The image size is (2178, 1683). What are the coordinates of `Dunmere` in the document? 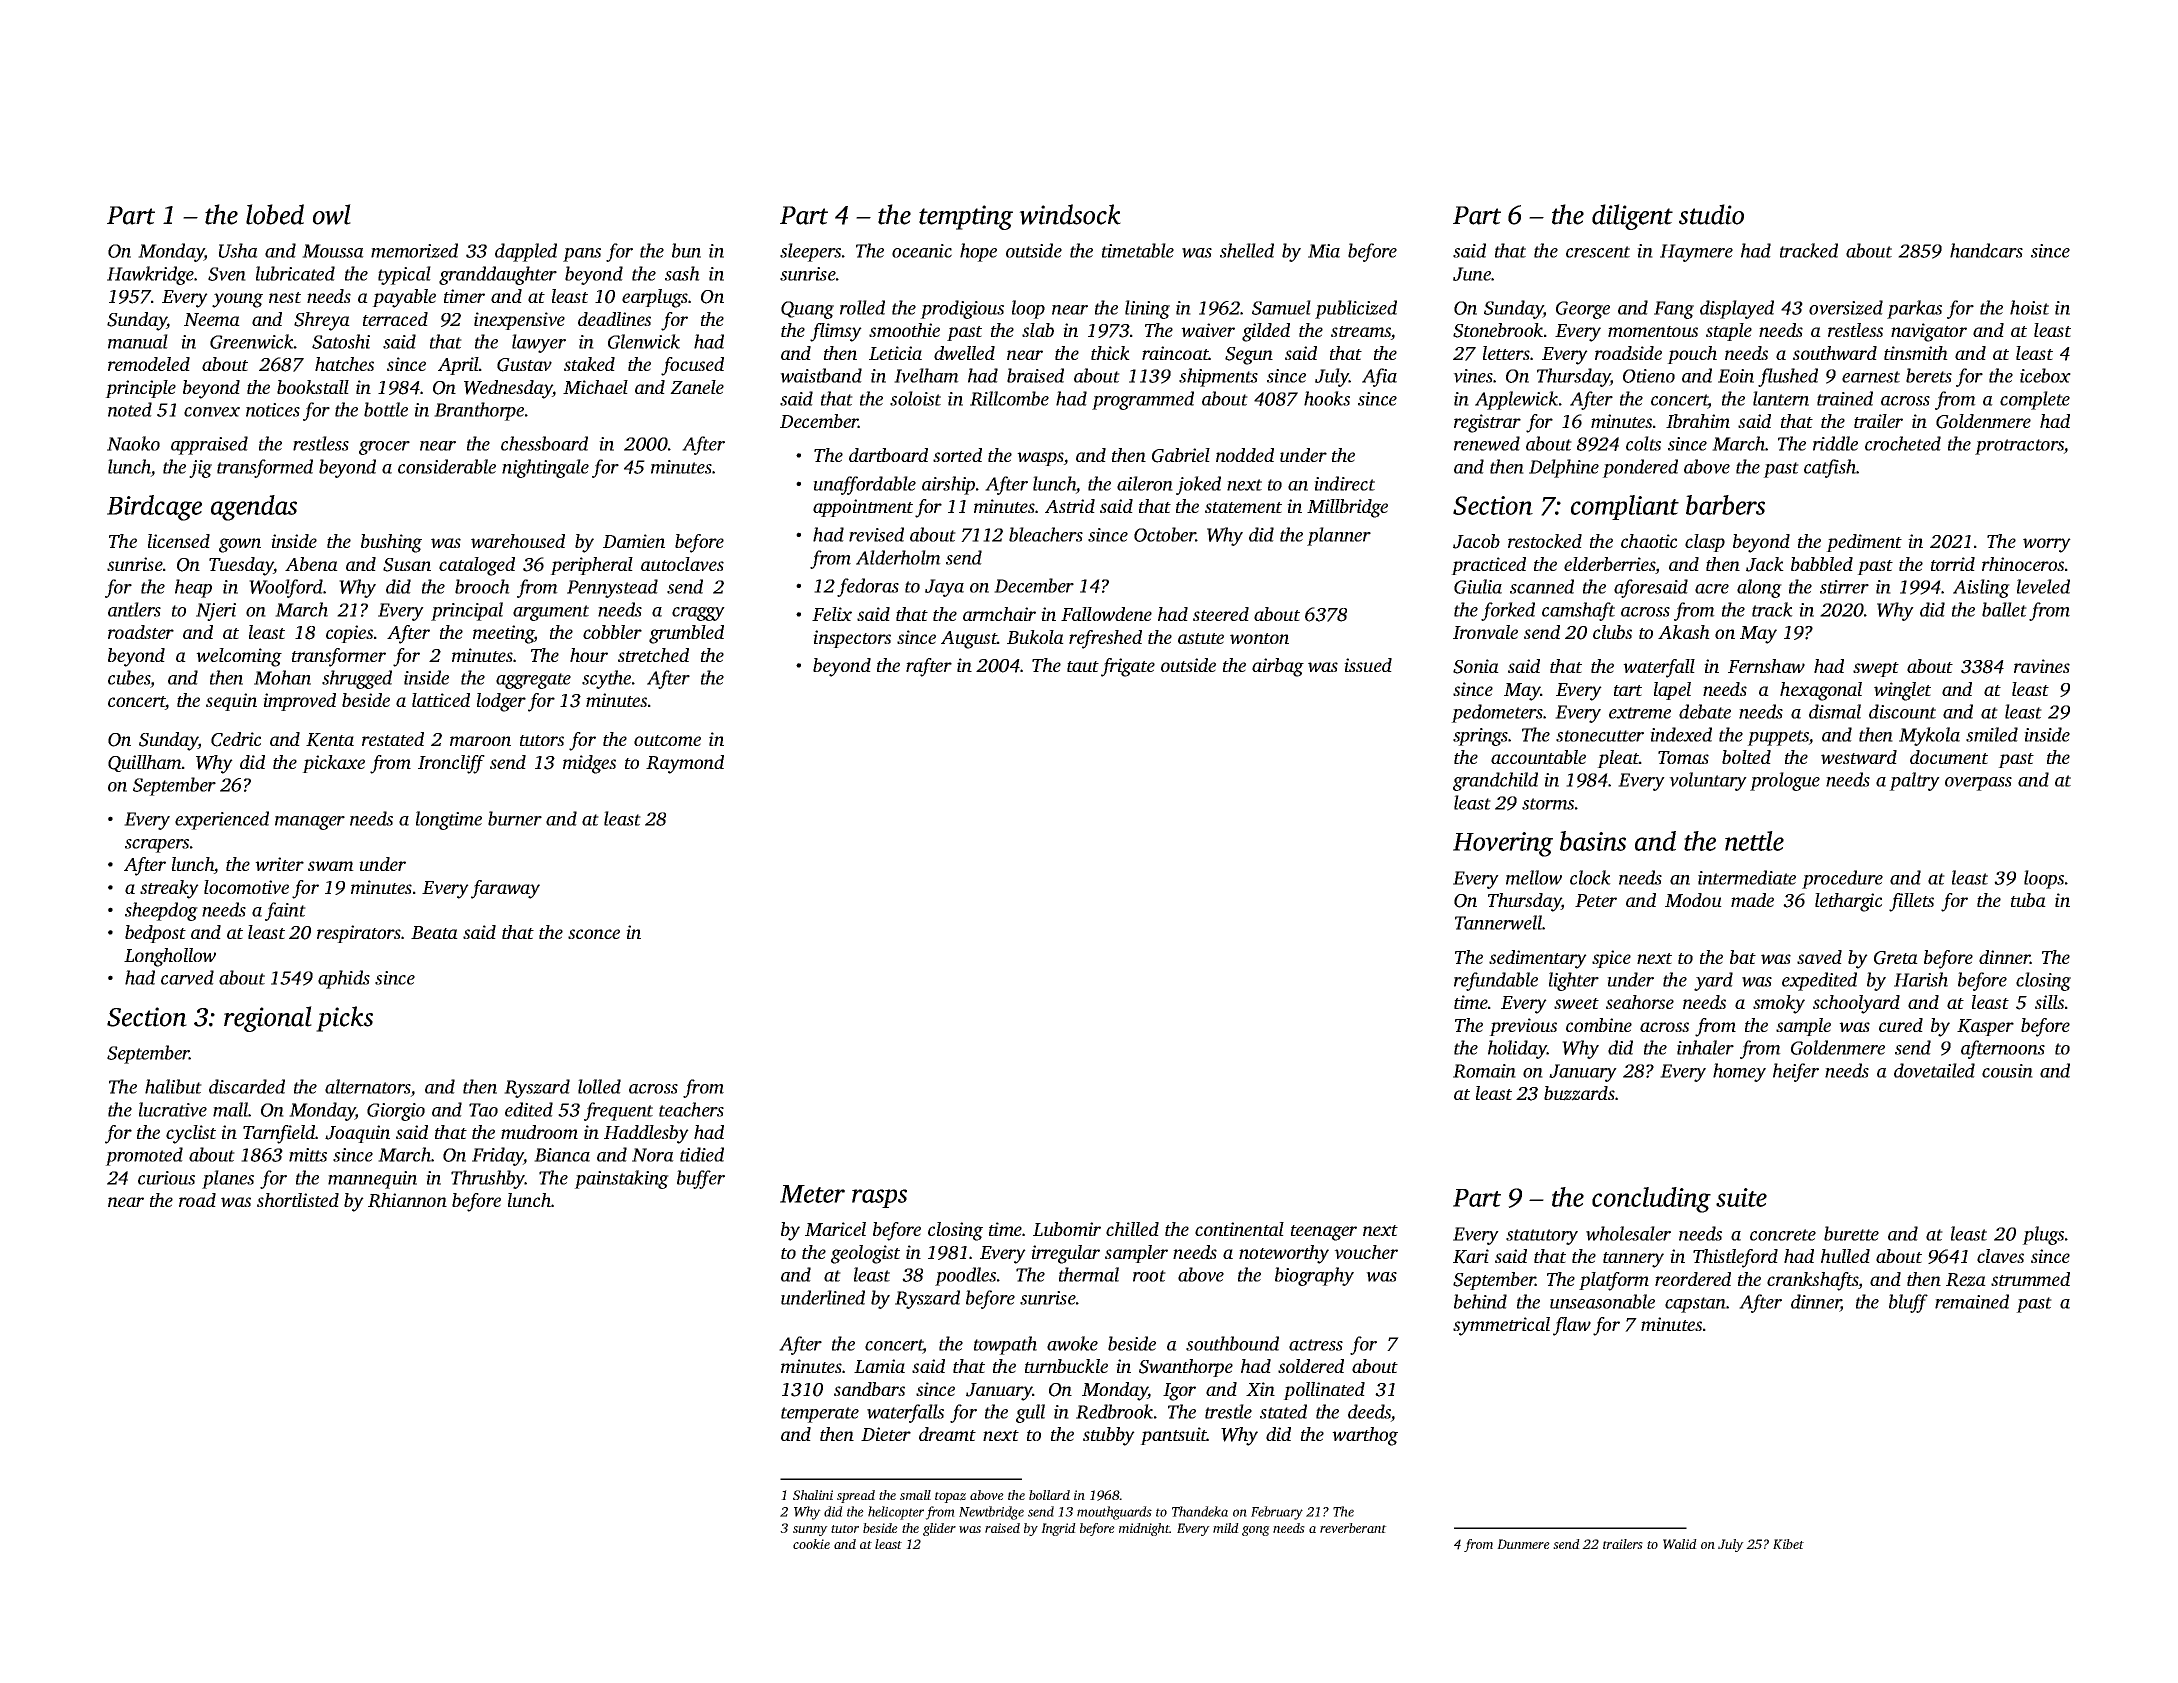 It's located at (1523, 1544).
